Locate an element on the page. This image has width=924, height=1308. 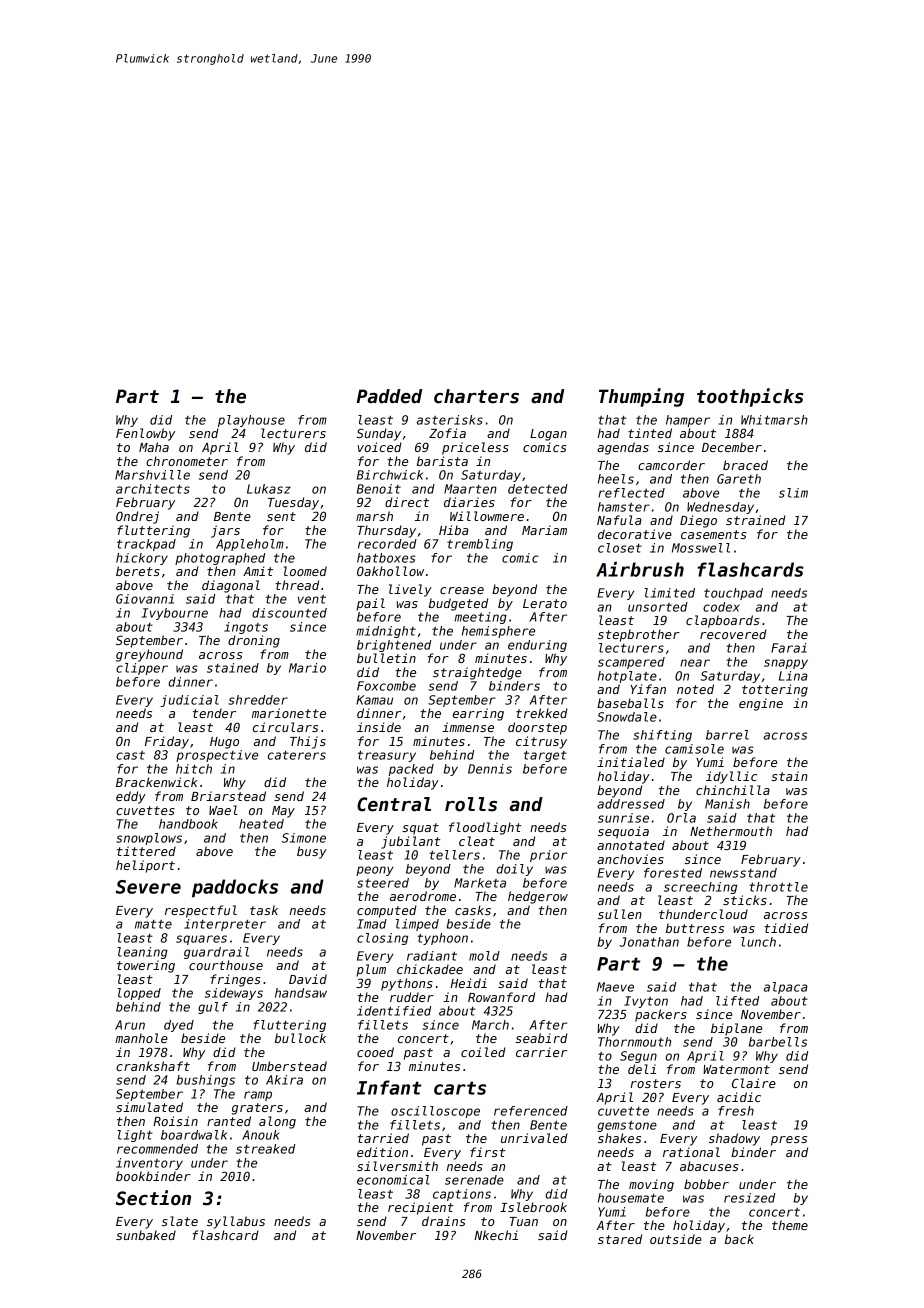
droning is located at coordinates (254, 641).
